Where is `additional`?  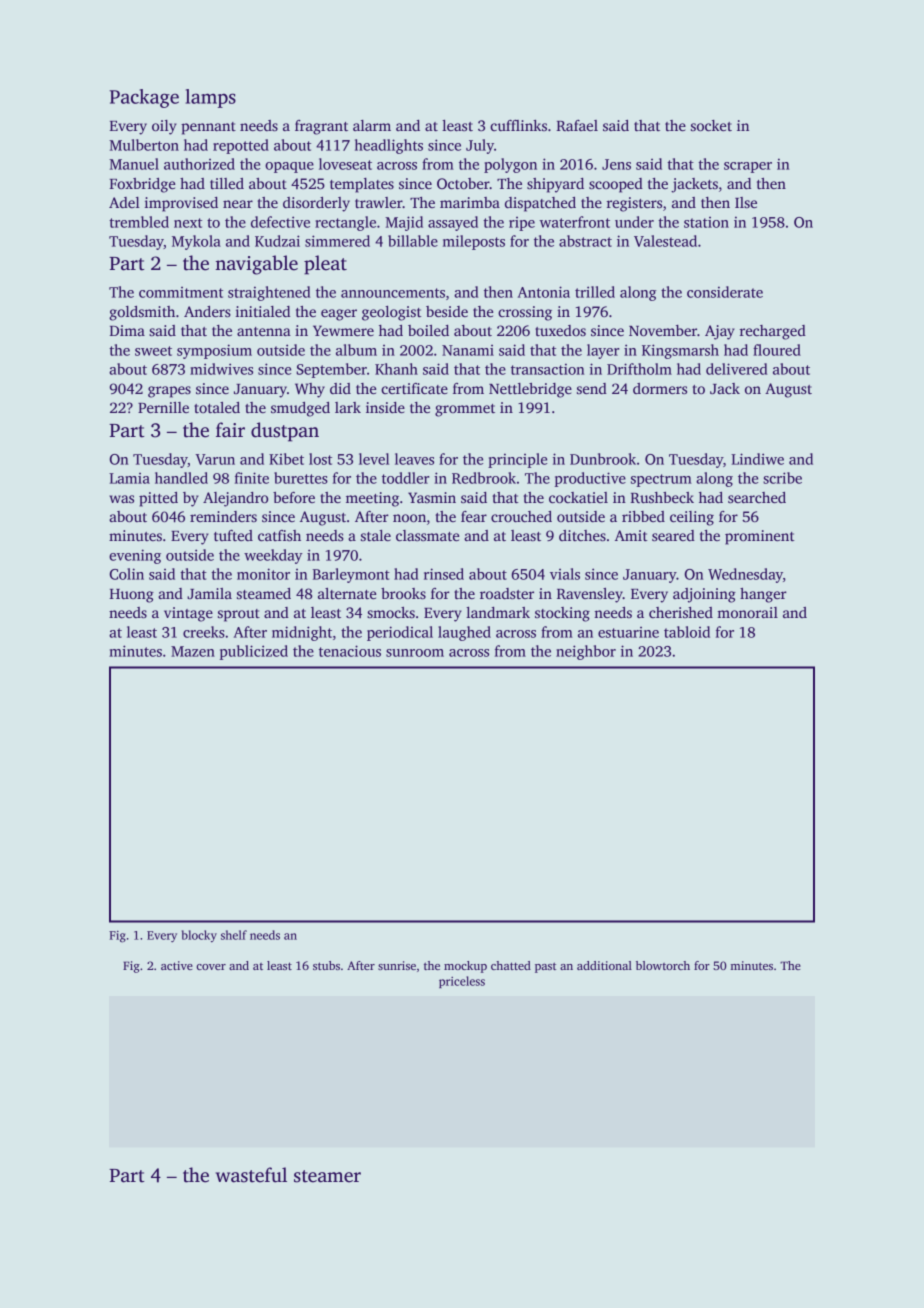
additional is located at coordinates (604, 965).
